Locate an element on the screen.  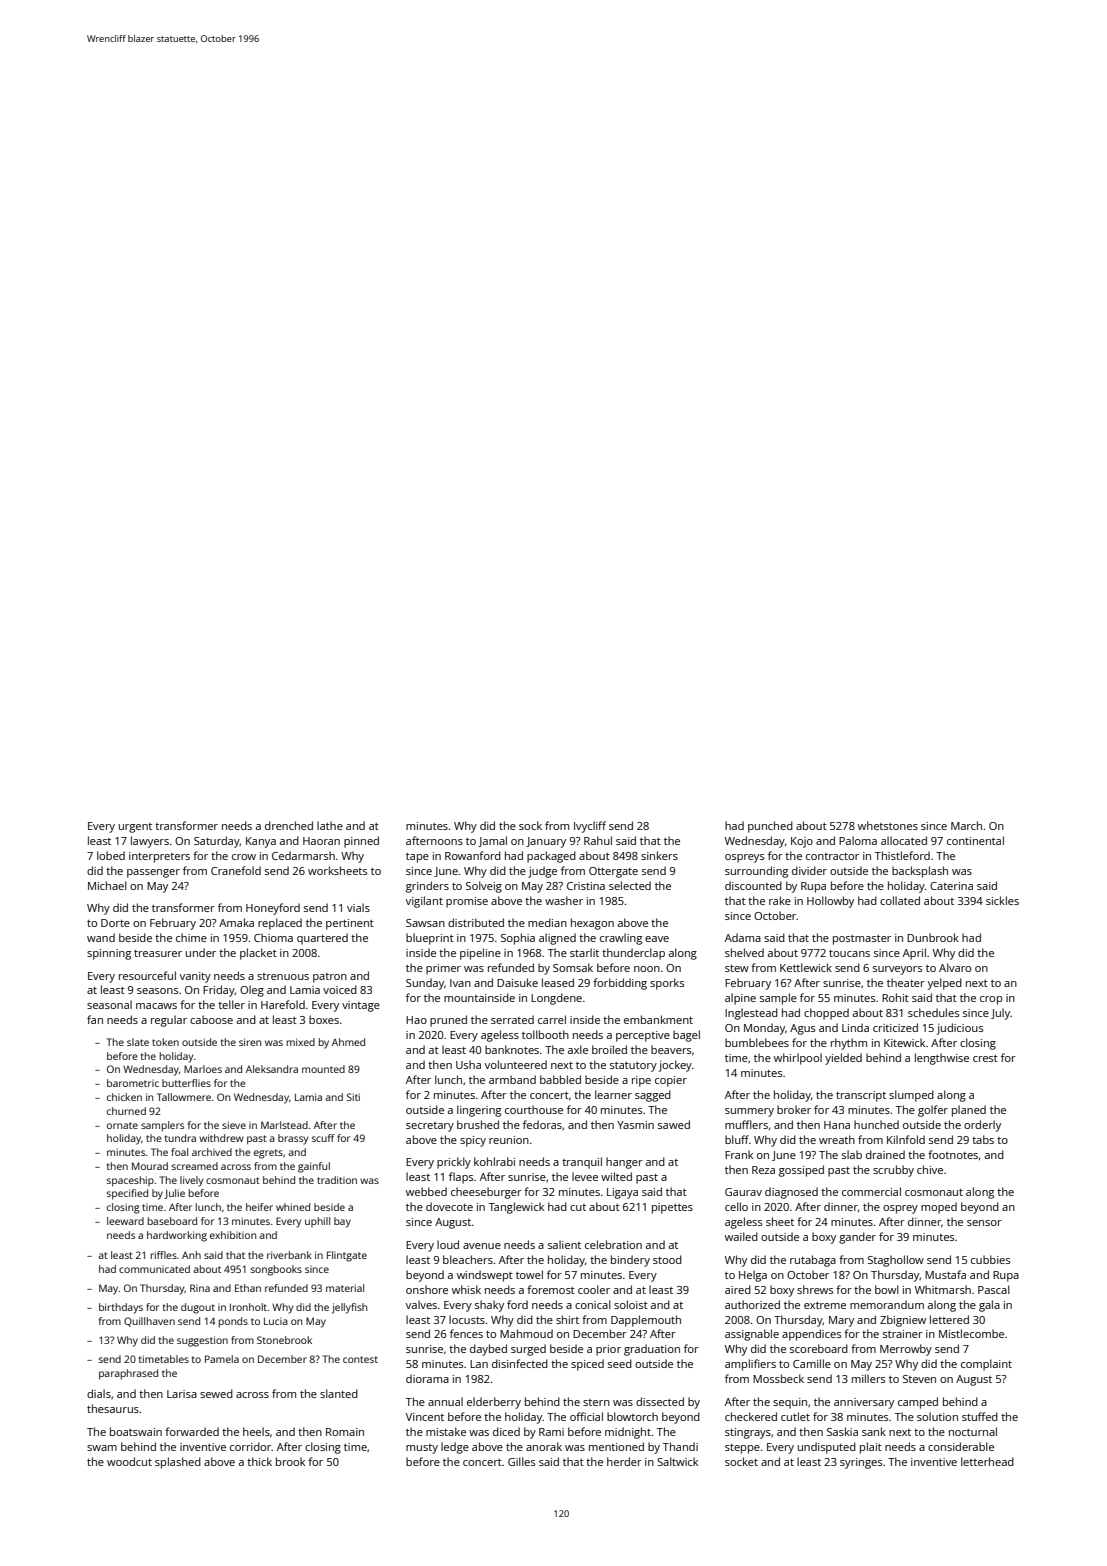
memorandum is located at coordinates (887, 1304).
